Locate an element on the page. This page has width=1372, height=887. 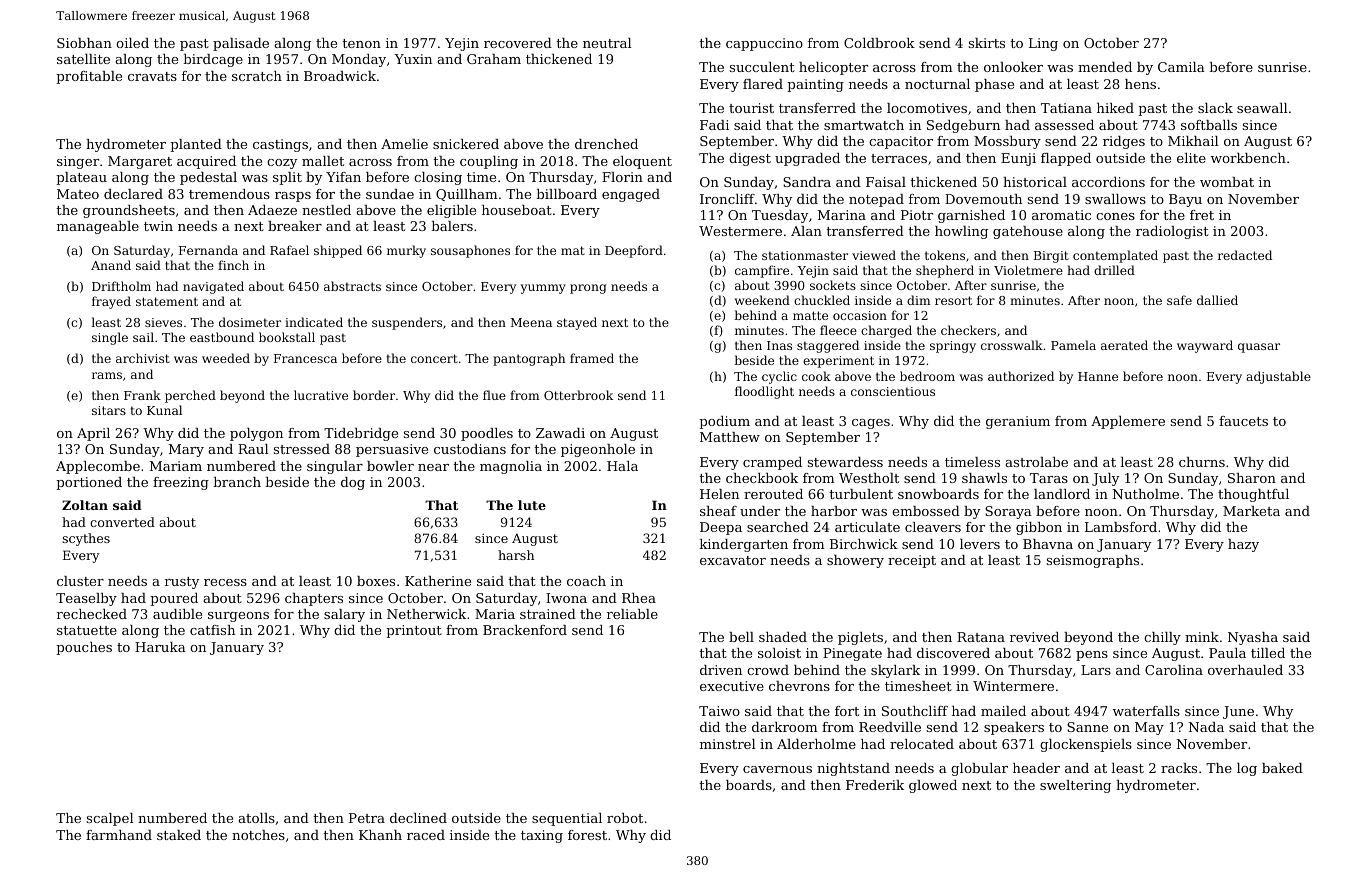
boxes is located at coordinates (376, 581).
